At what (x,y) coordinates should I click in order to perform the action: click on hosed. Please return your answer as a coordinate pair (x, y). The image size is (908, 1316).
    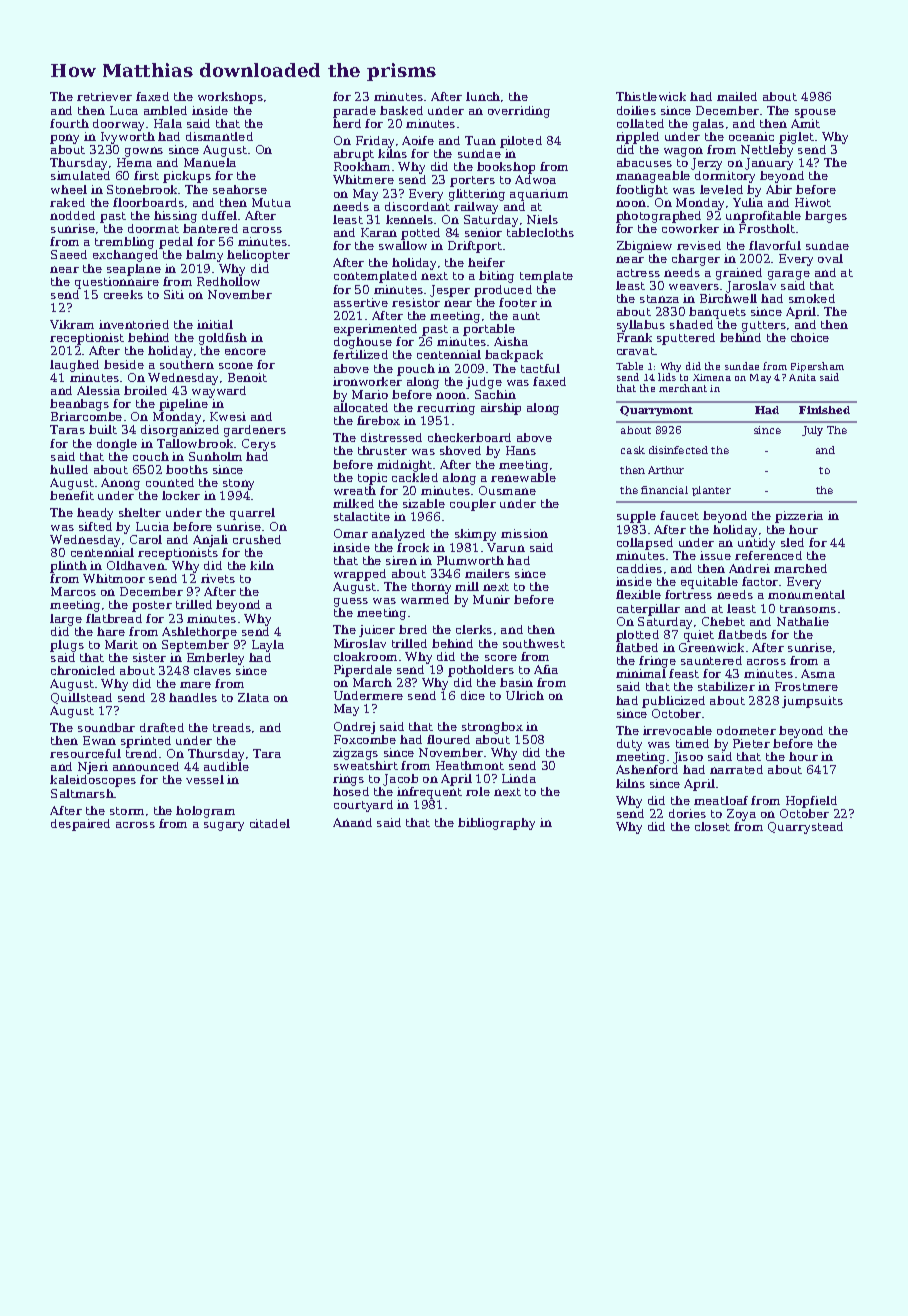
    Looking at the image, I should click on (351, 791).
